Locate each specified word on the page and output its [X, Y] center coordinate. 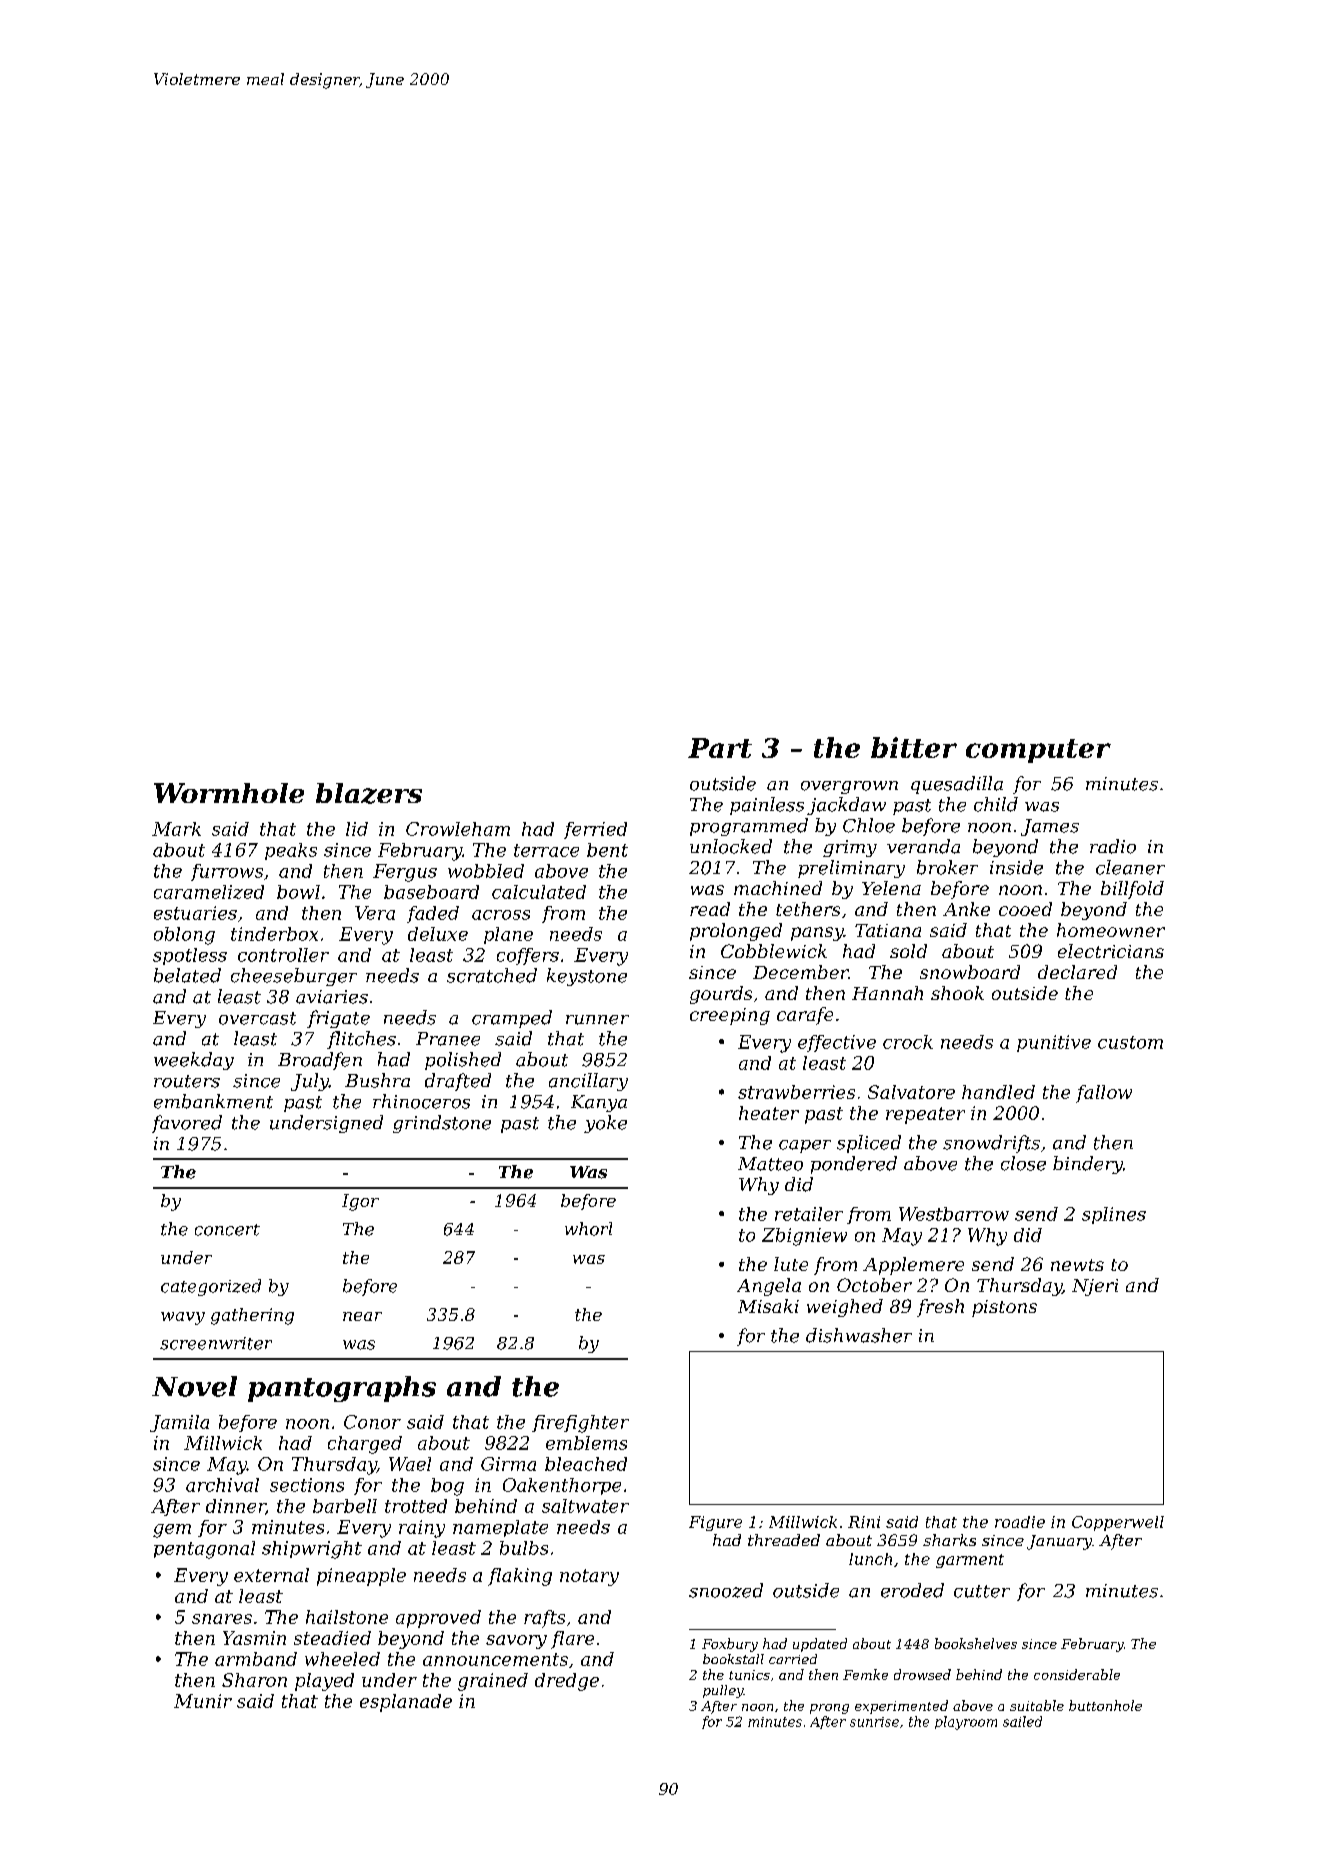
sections [307, 1485]
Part [720, 748]
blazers [369, 793]
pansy [817, 934]
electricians [1111, 951]
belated [187, 975]
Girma [508, 1464]
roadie [1020, 1522]
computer [1038, 751]
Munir [203, 1701]
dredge [567, 1682]
